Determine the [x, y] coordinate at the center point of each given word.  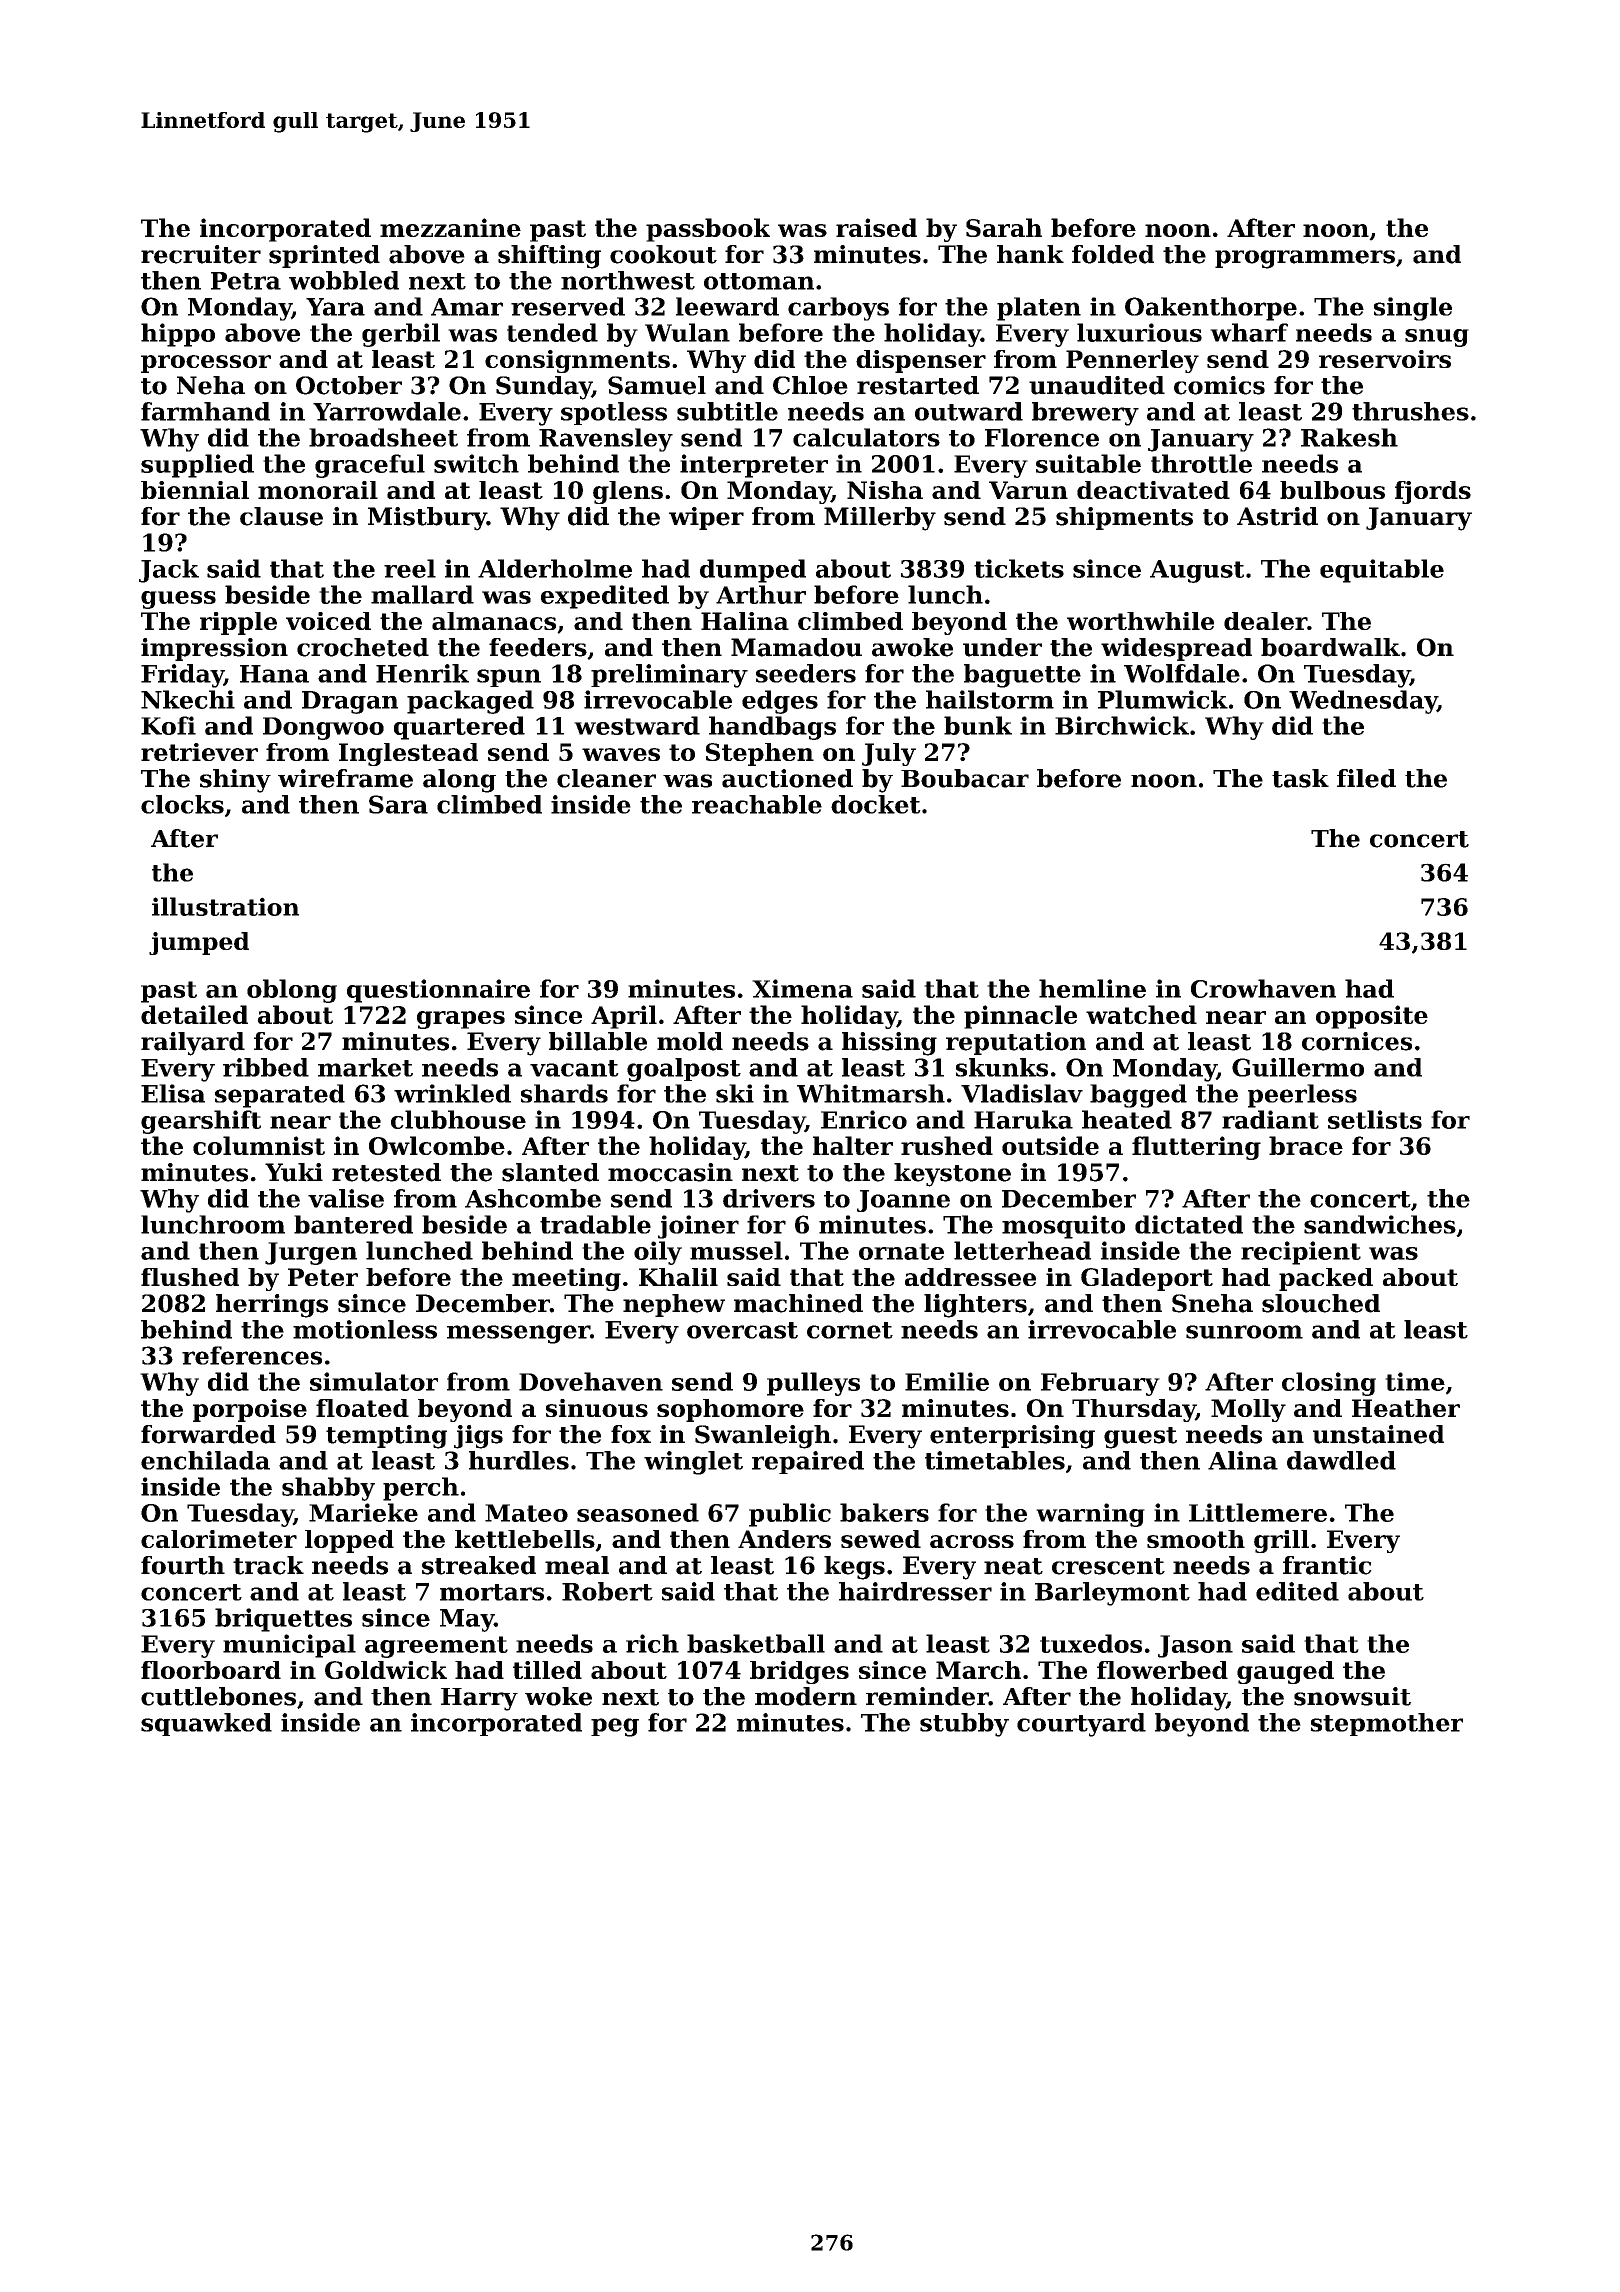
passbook [708, 230]
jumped [199, 943]
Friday [182, 676]
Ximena [802, 988]
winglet [693, 1463]
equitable [1382, 571]
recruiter [201, 254]
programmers [1305, 259]
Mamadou [796, 647]
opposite [1372, 1017]
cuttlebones [218, 1696]
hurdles [519, 1460]
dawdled [1341, 1460]
